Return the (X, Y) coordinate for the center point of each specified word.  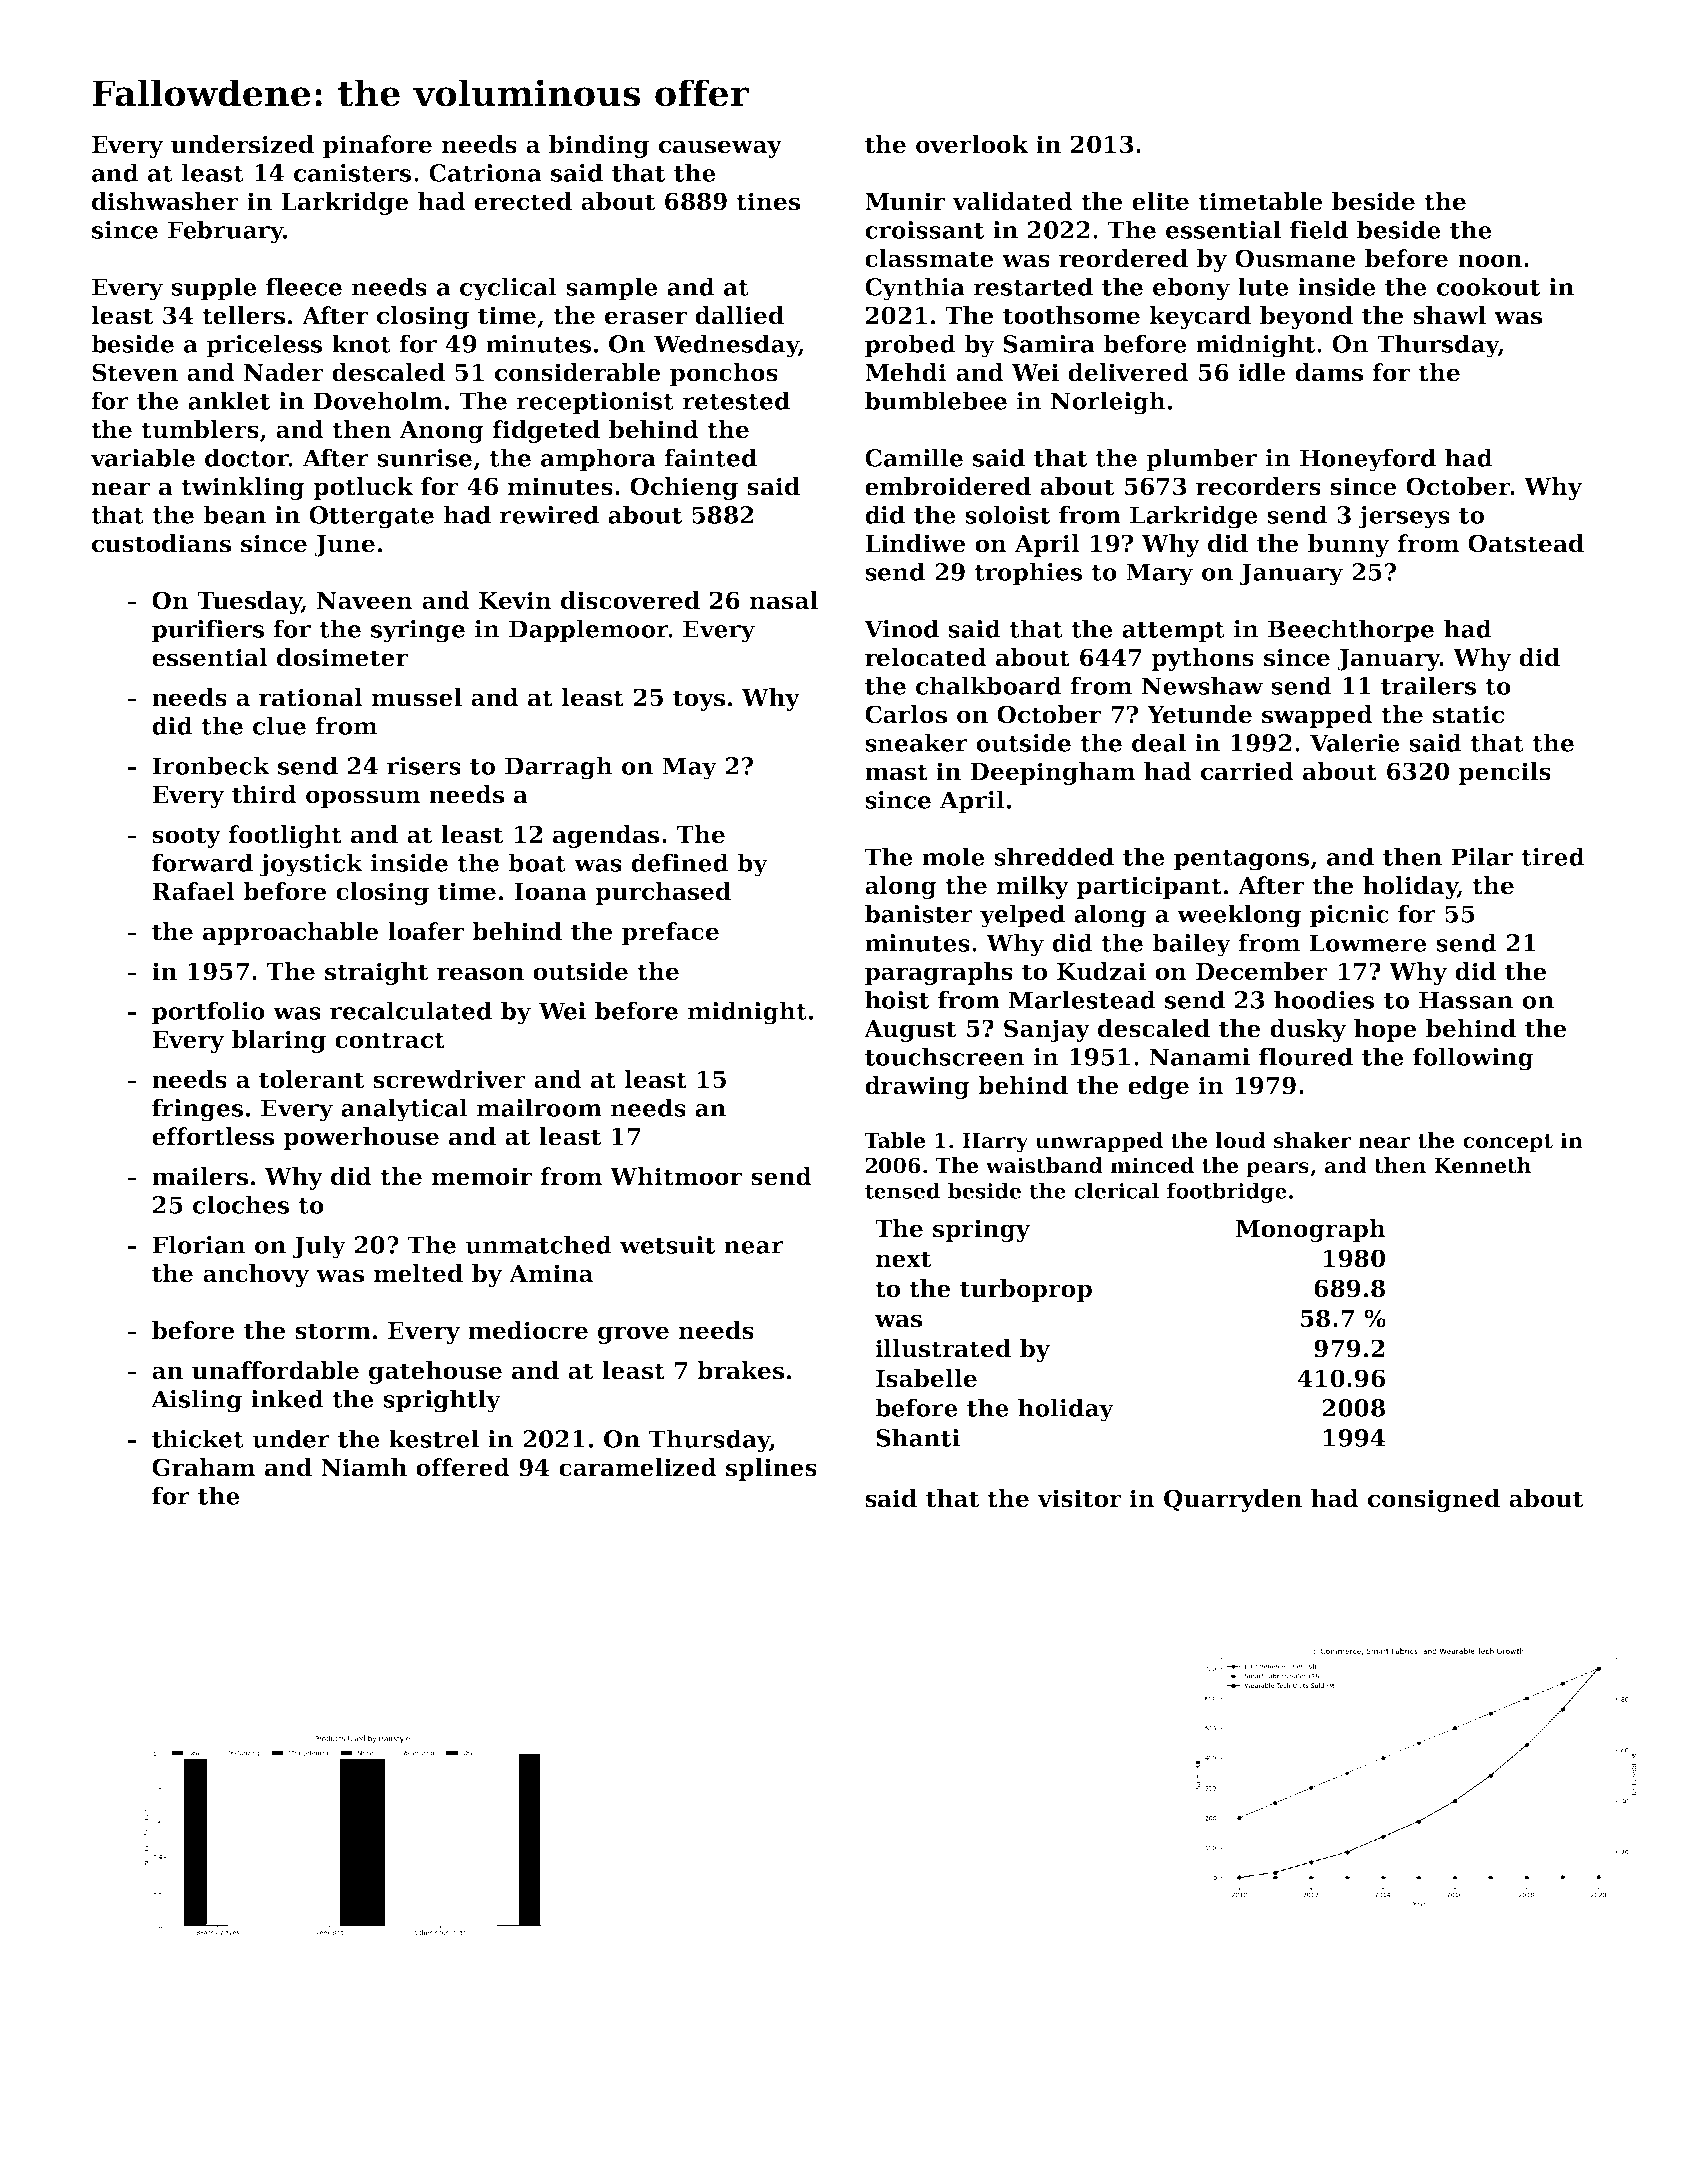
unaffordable (275, 1370)
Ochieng (684, 488)
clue (279, 725)
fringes (197, 1110)
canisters (352, 173)
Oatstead (1526, 543)
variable (142, 457)
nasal (784, 600)
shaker (1312, 1140)
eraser (646, 318)
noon (1490, 261)
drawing (917, 1087)
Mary (1159, 574)
